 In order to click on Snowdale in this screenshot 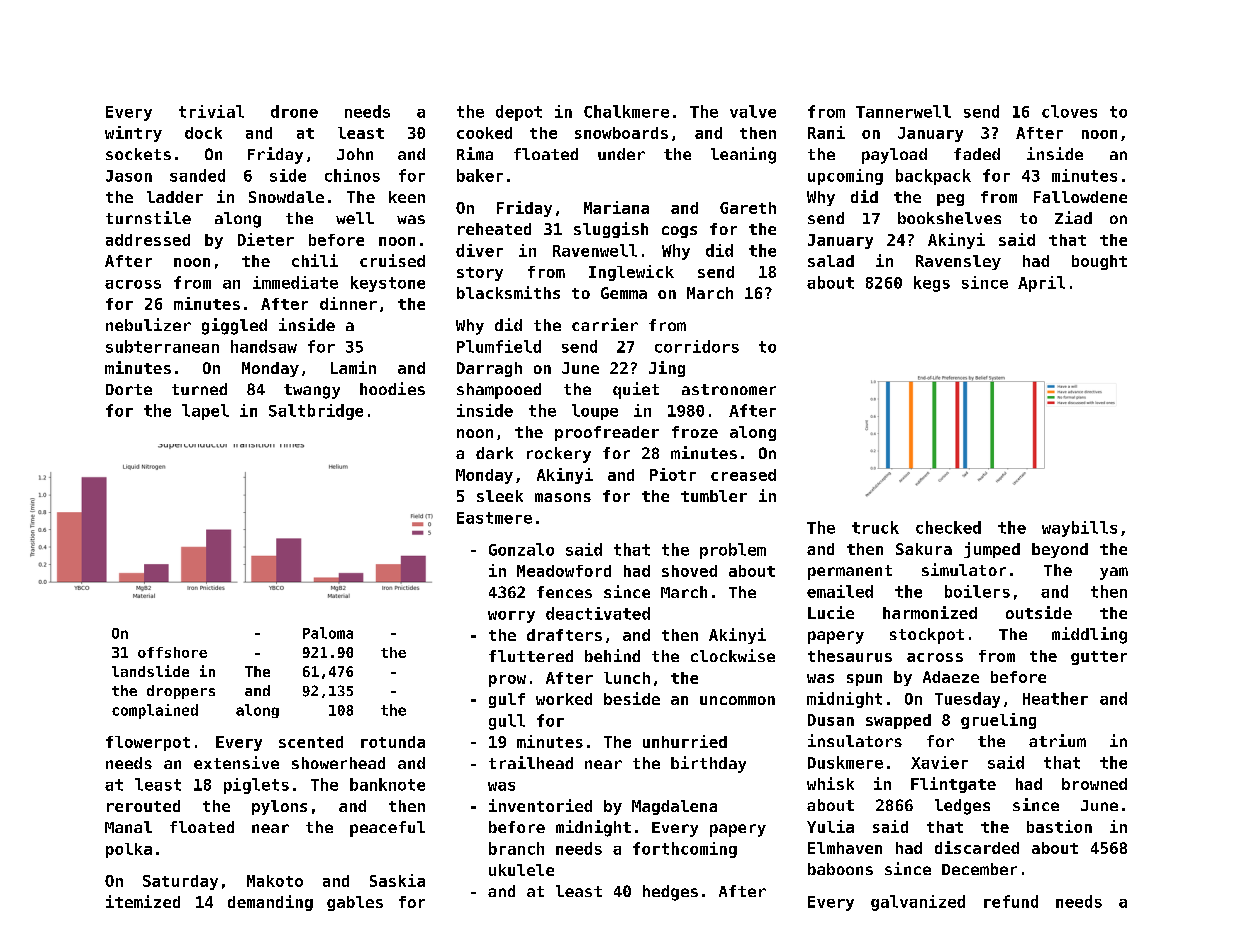, I will do `click(286, 197)`.
